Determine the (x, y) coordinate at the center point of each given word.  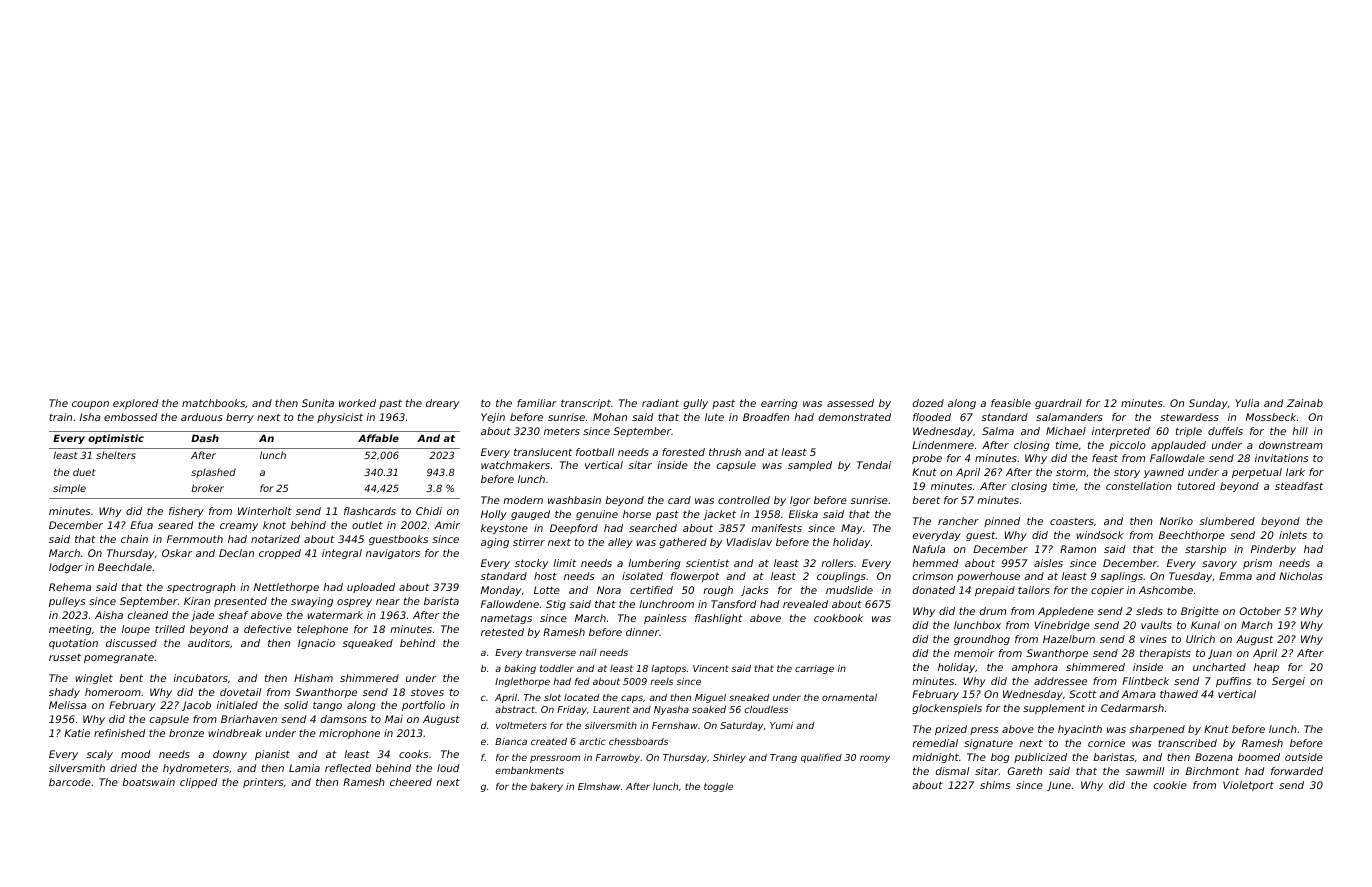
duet (84, 472)
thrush (725, 452)
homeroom (113, 692)
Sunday (1208, 404)
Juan (1220, 654)
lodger (65, 568)
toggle (718, 787)
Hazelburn (1069, 639)
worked (357, 403)
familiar (537, 403)
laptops (668, 669)
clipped (199, 783)
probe (927, 459)
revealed (805, 604)
